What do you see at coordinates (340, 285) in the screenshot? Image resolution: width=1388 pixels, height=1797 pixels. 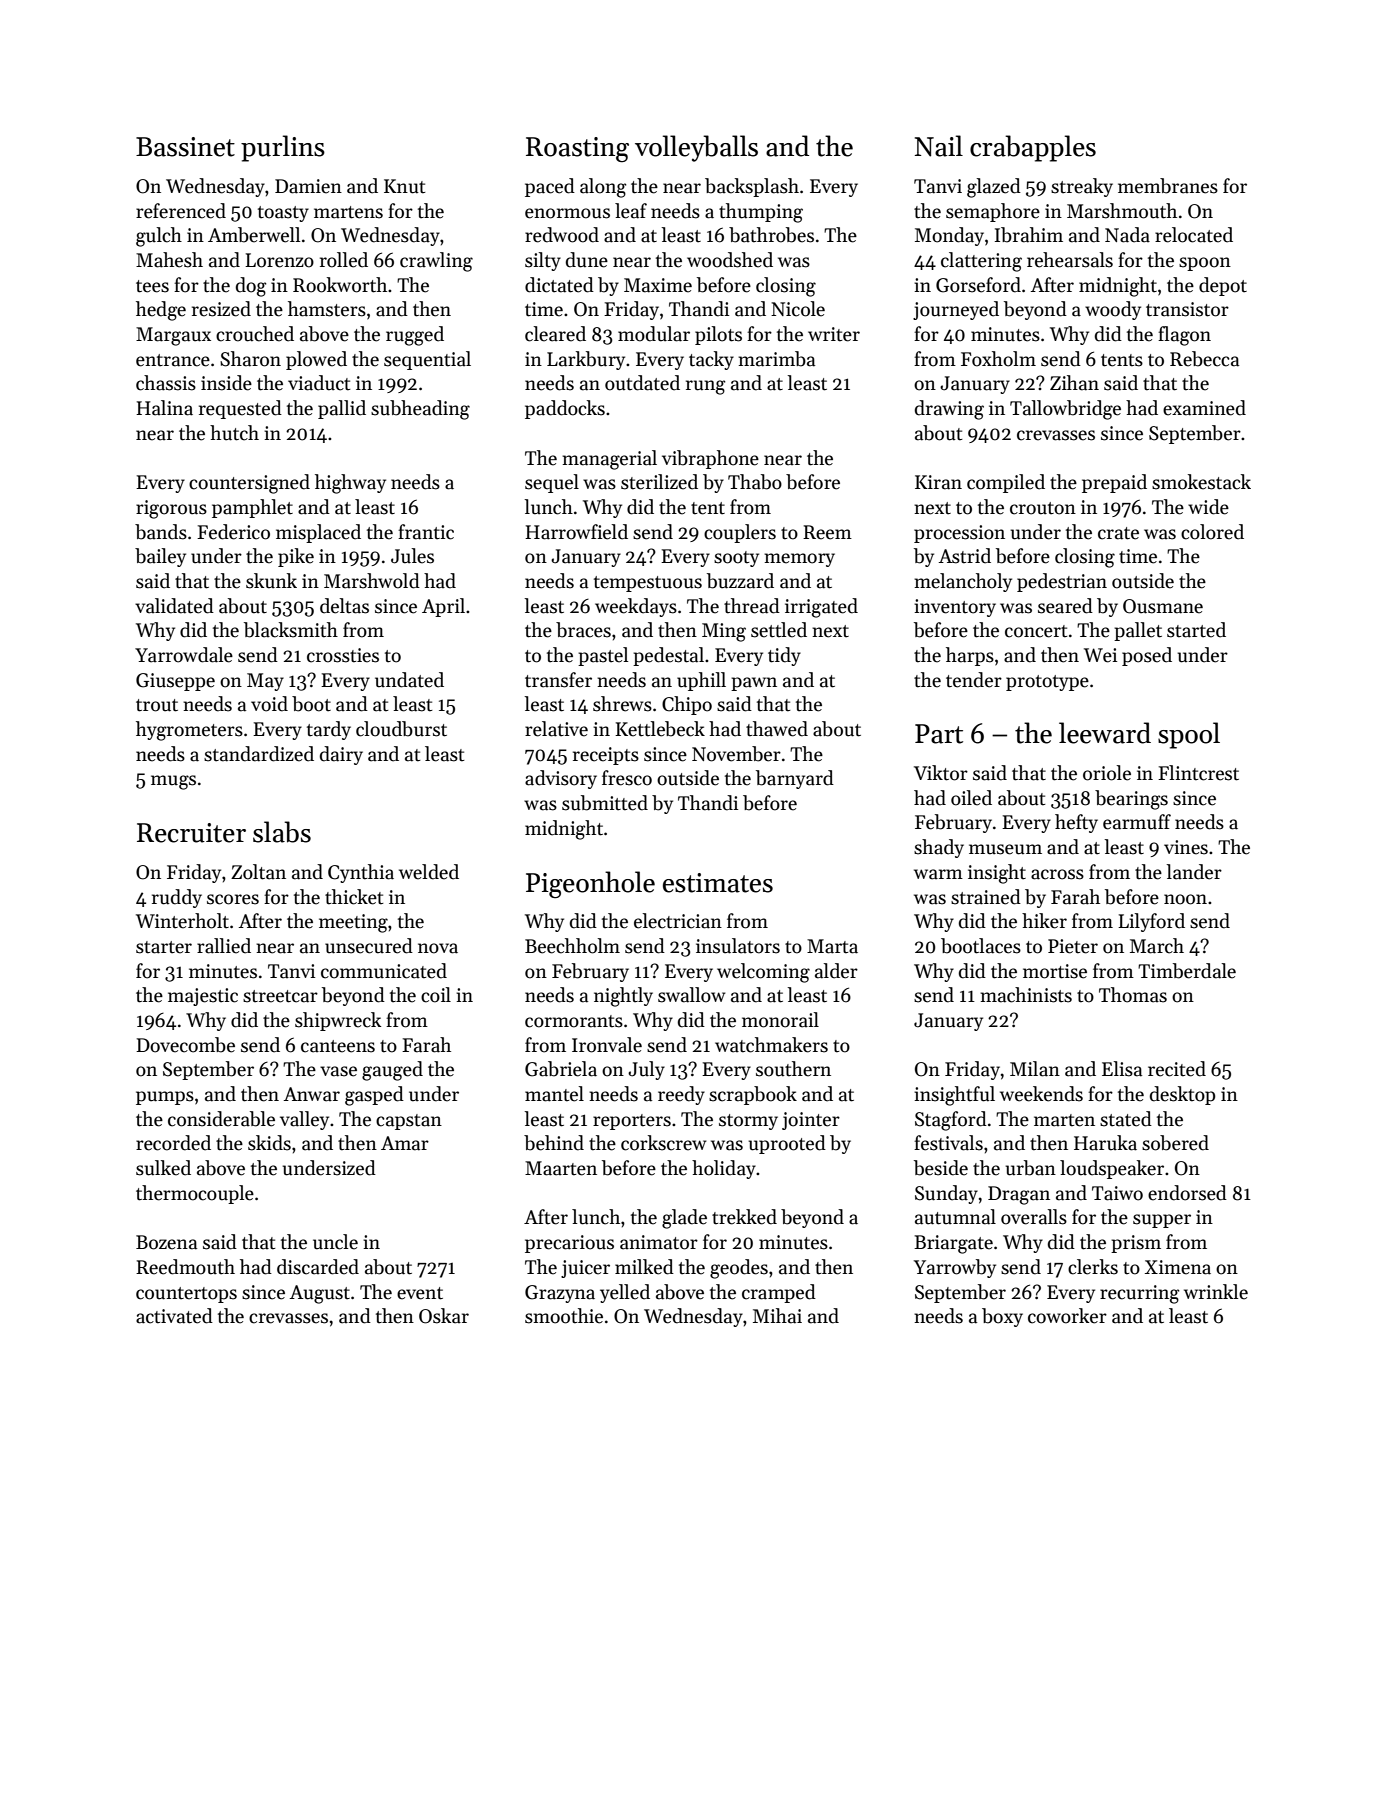 I see `Rookworth` at bounding box center [340, 285].
